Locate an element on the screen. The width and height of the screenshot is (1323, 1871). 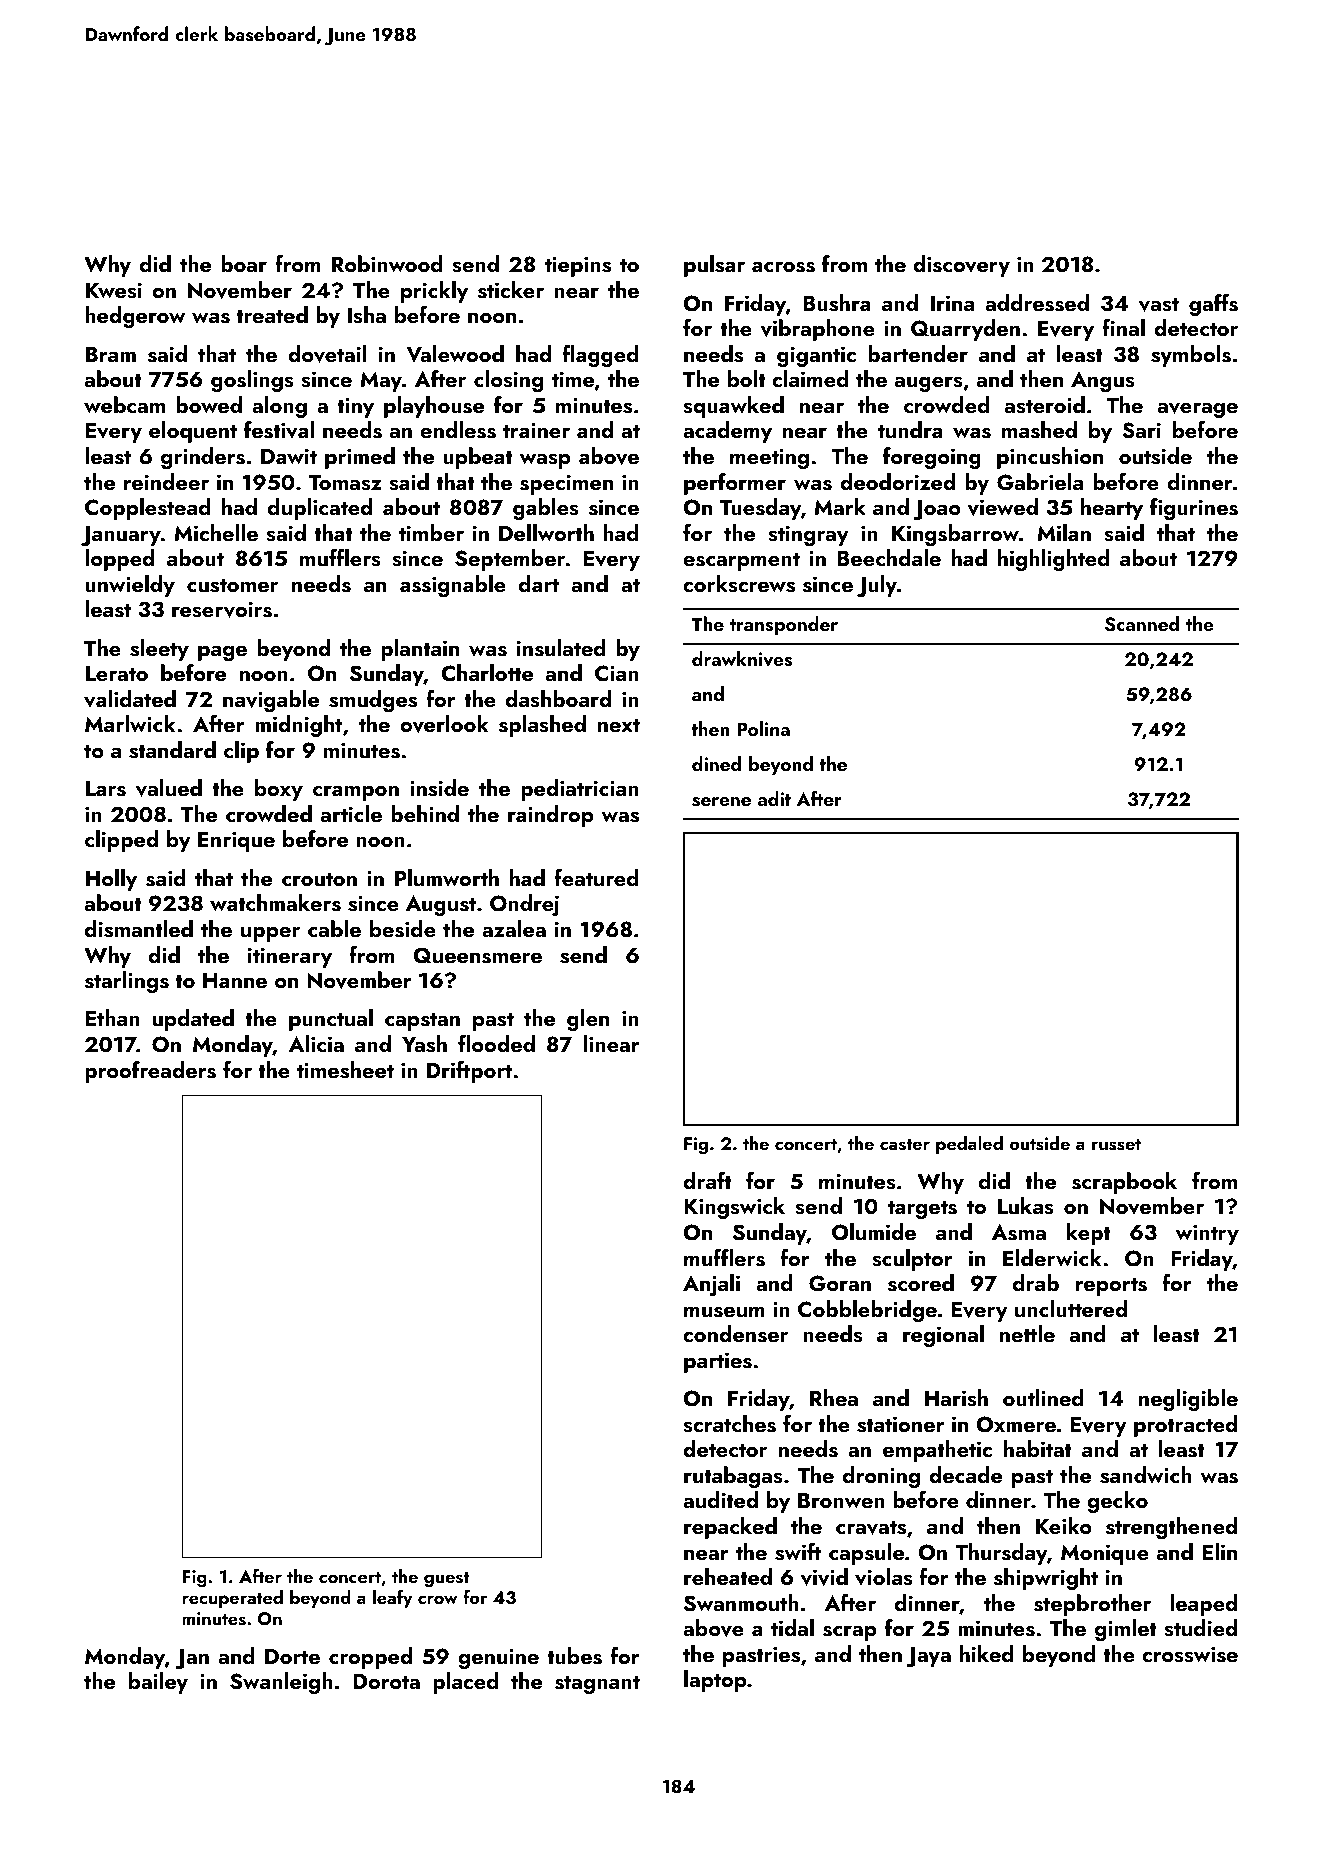
wintry is located at coordinates (1207, 1234).
